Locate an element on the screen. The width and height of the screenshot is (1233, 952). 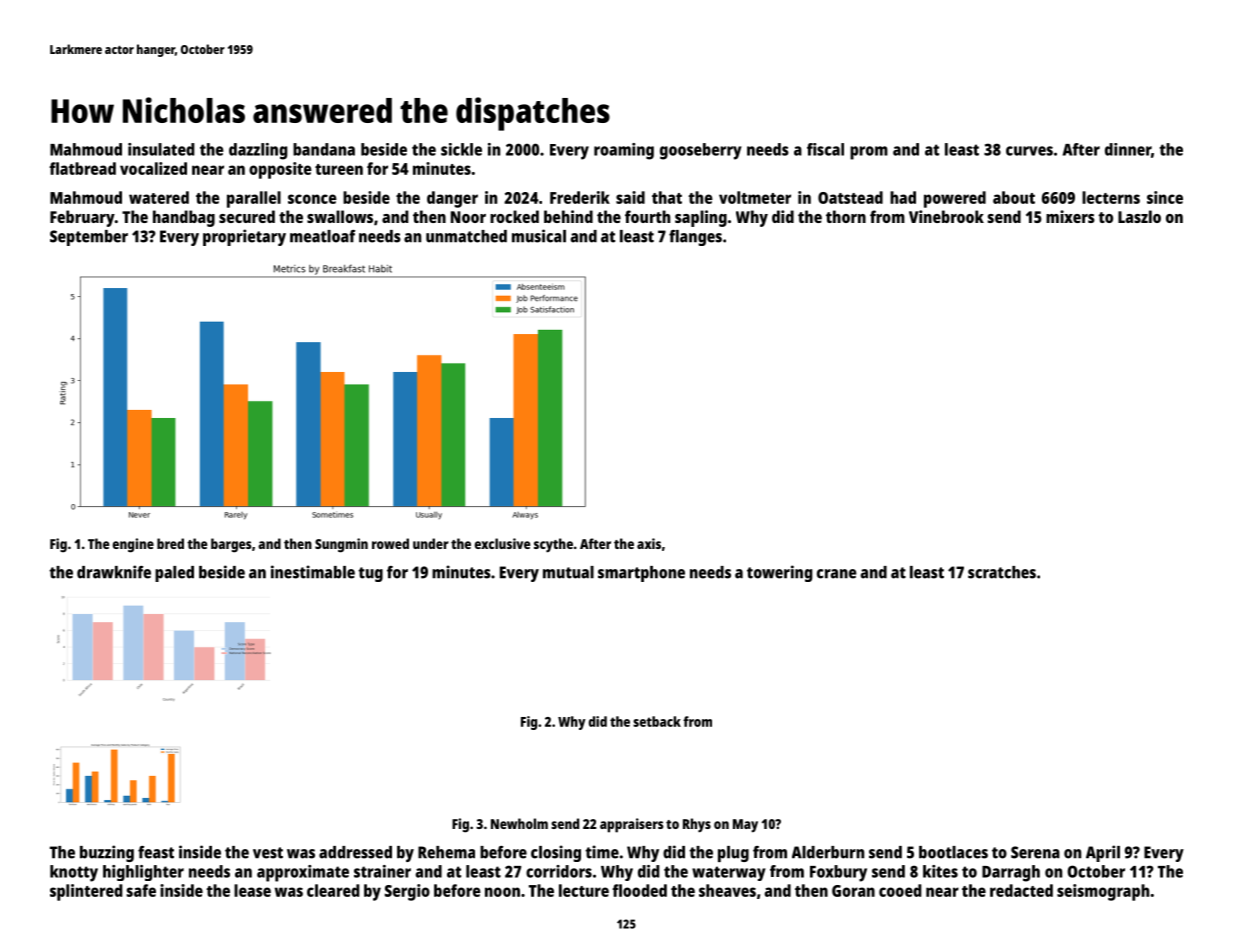
redacted is located at coordinates (1021, 890).
